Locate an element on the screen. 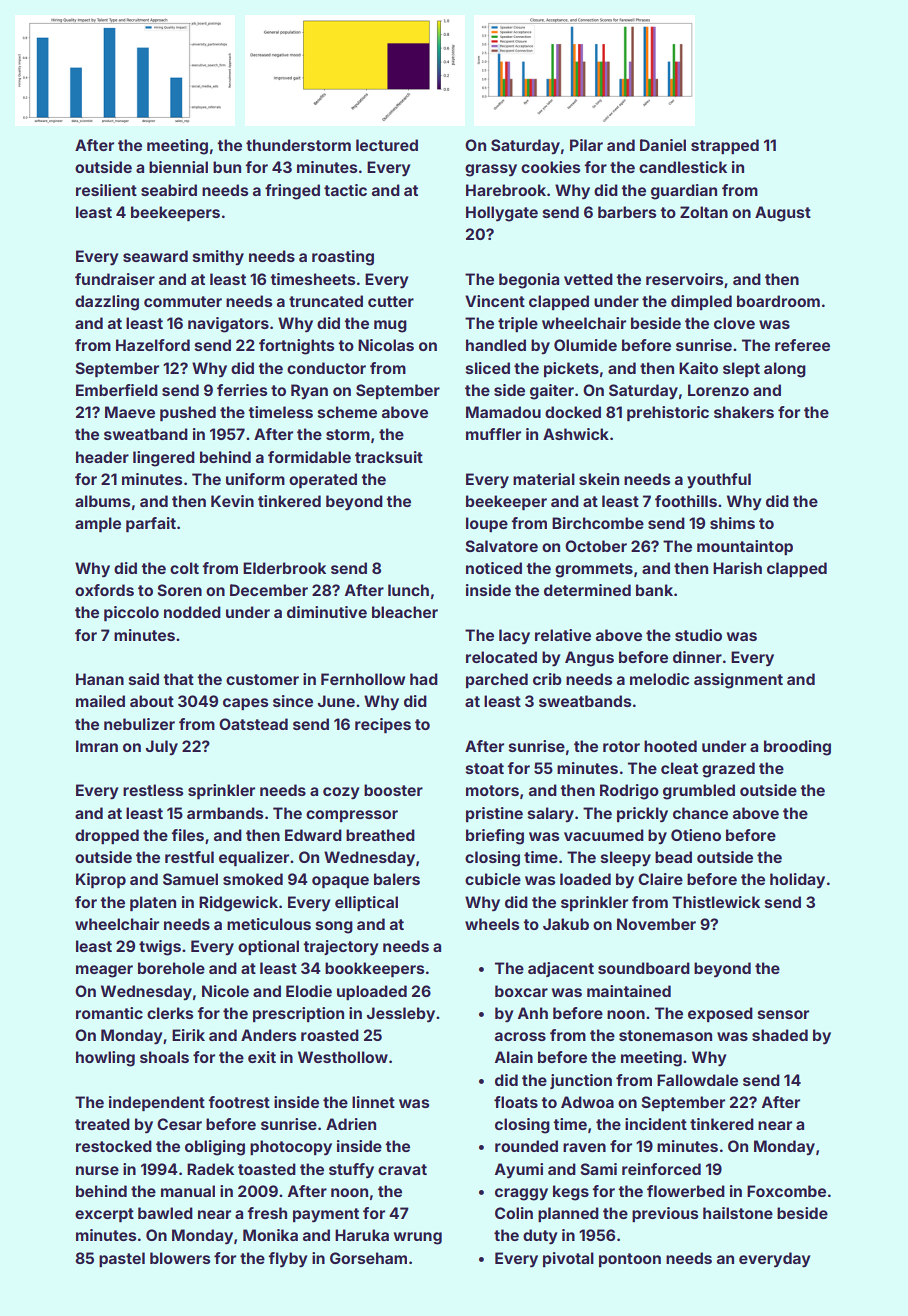  hooted is located at coordinates (670, 746).
